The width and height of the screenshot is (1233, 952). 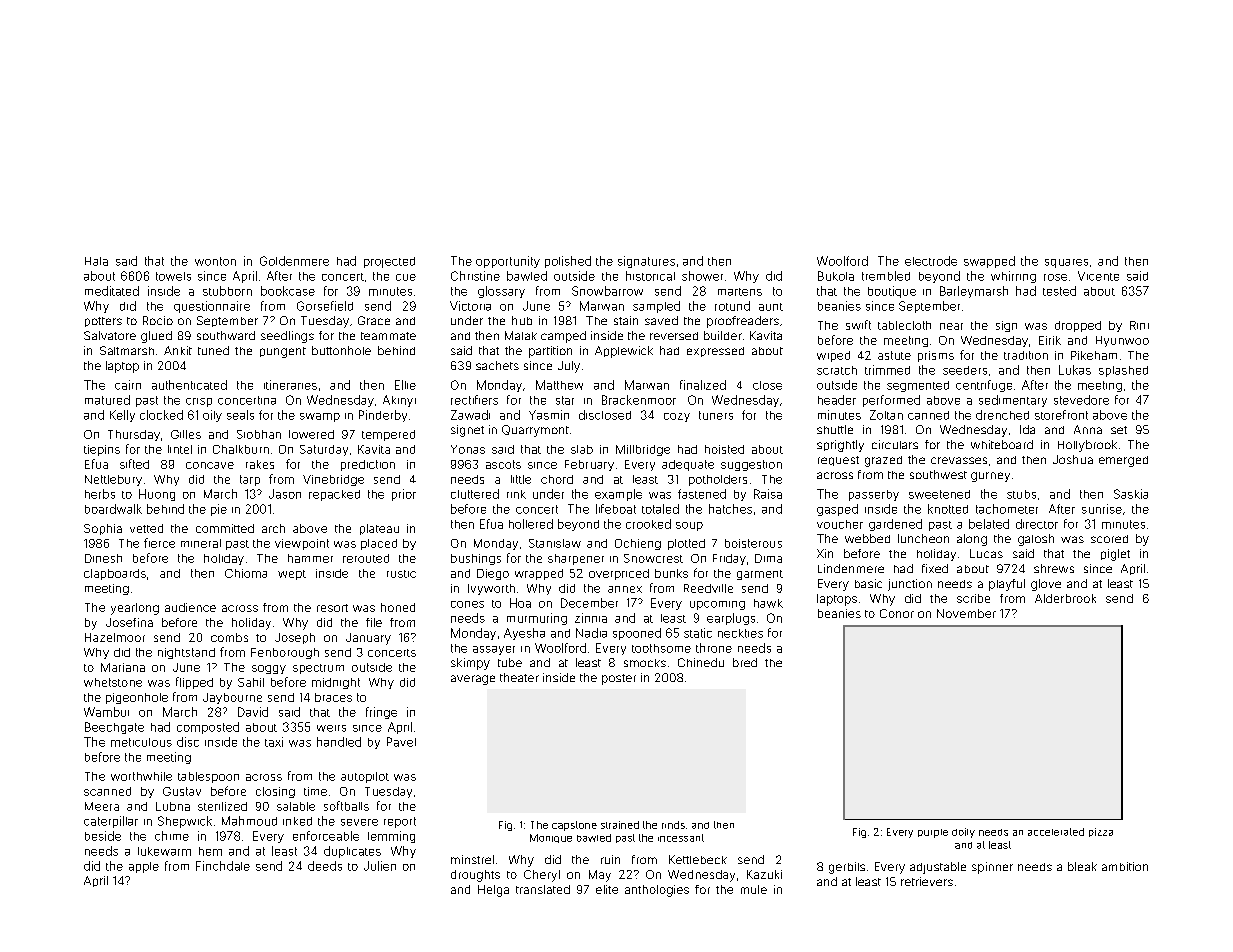 I want to click on lintel, so click(x=180, y=449).
